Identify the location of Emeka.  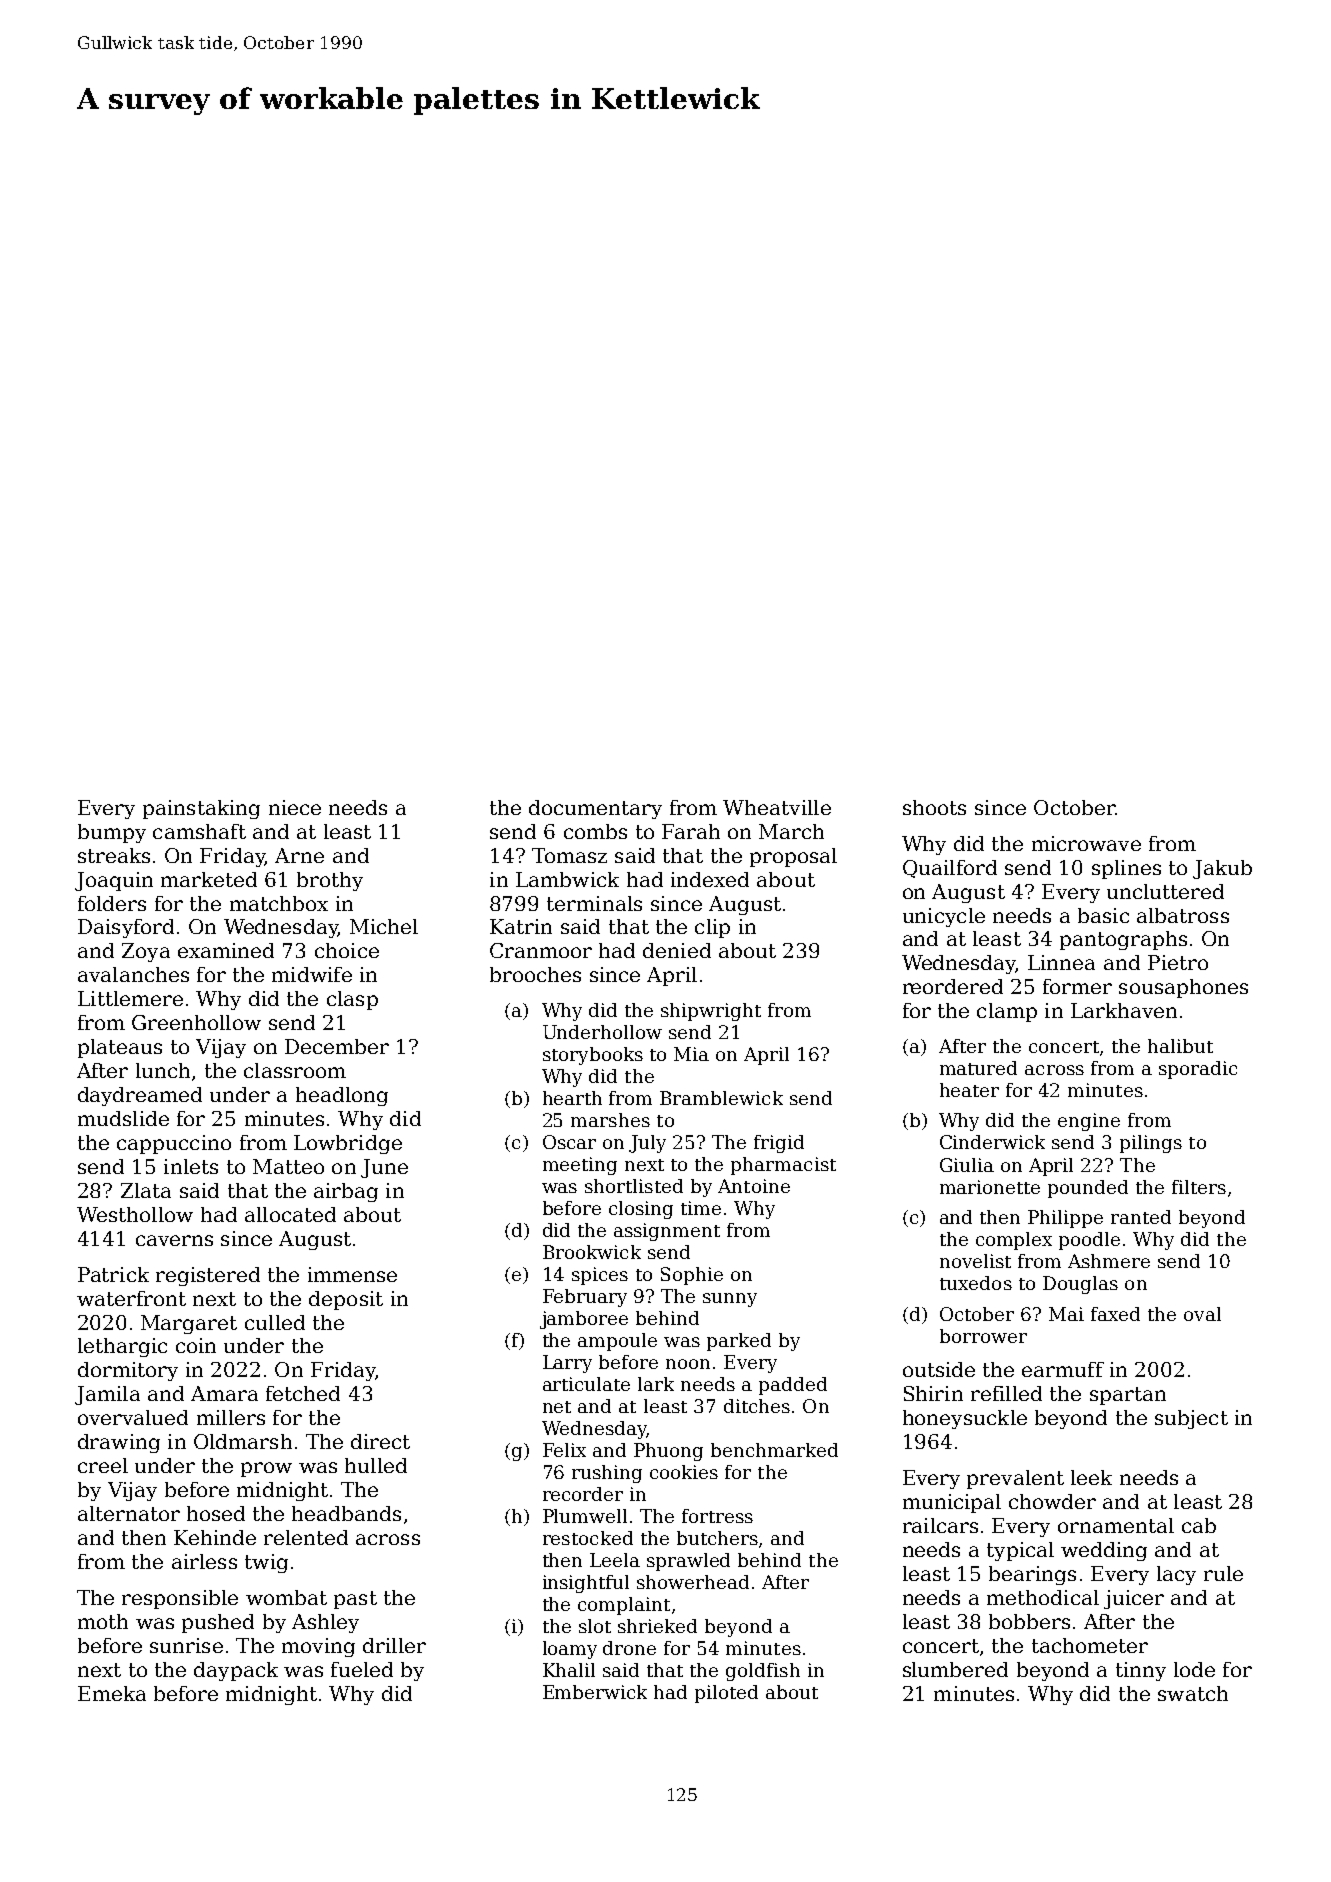
(112, 1693).
